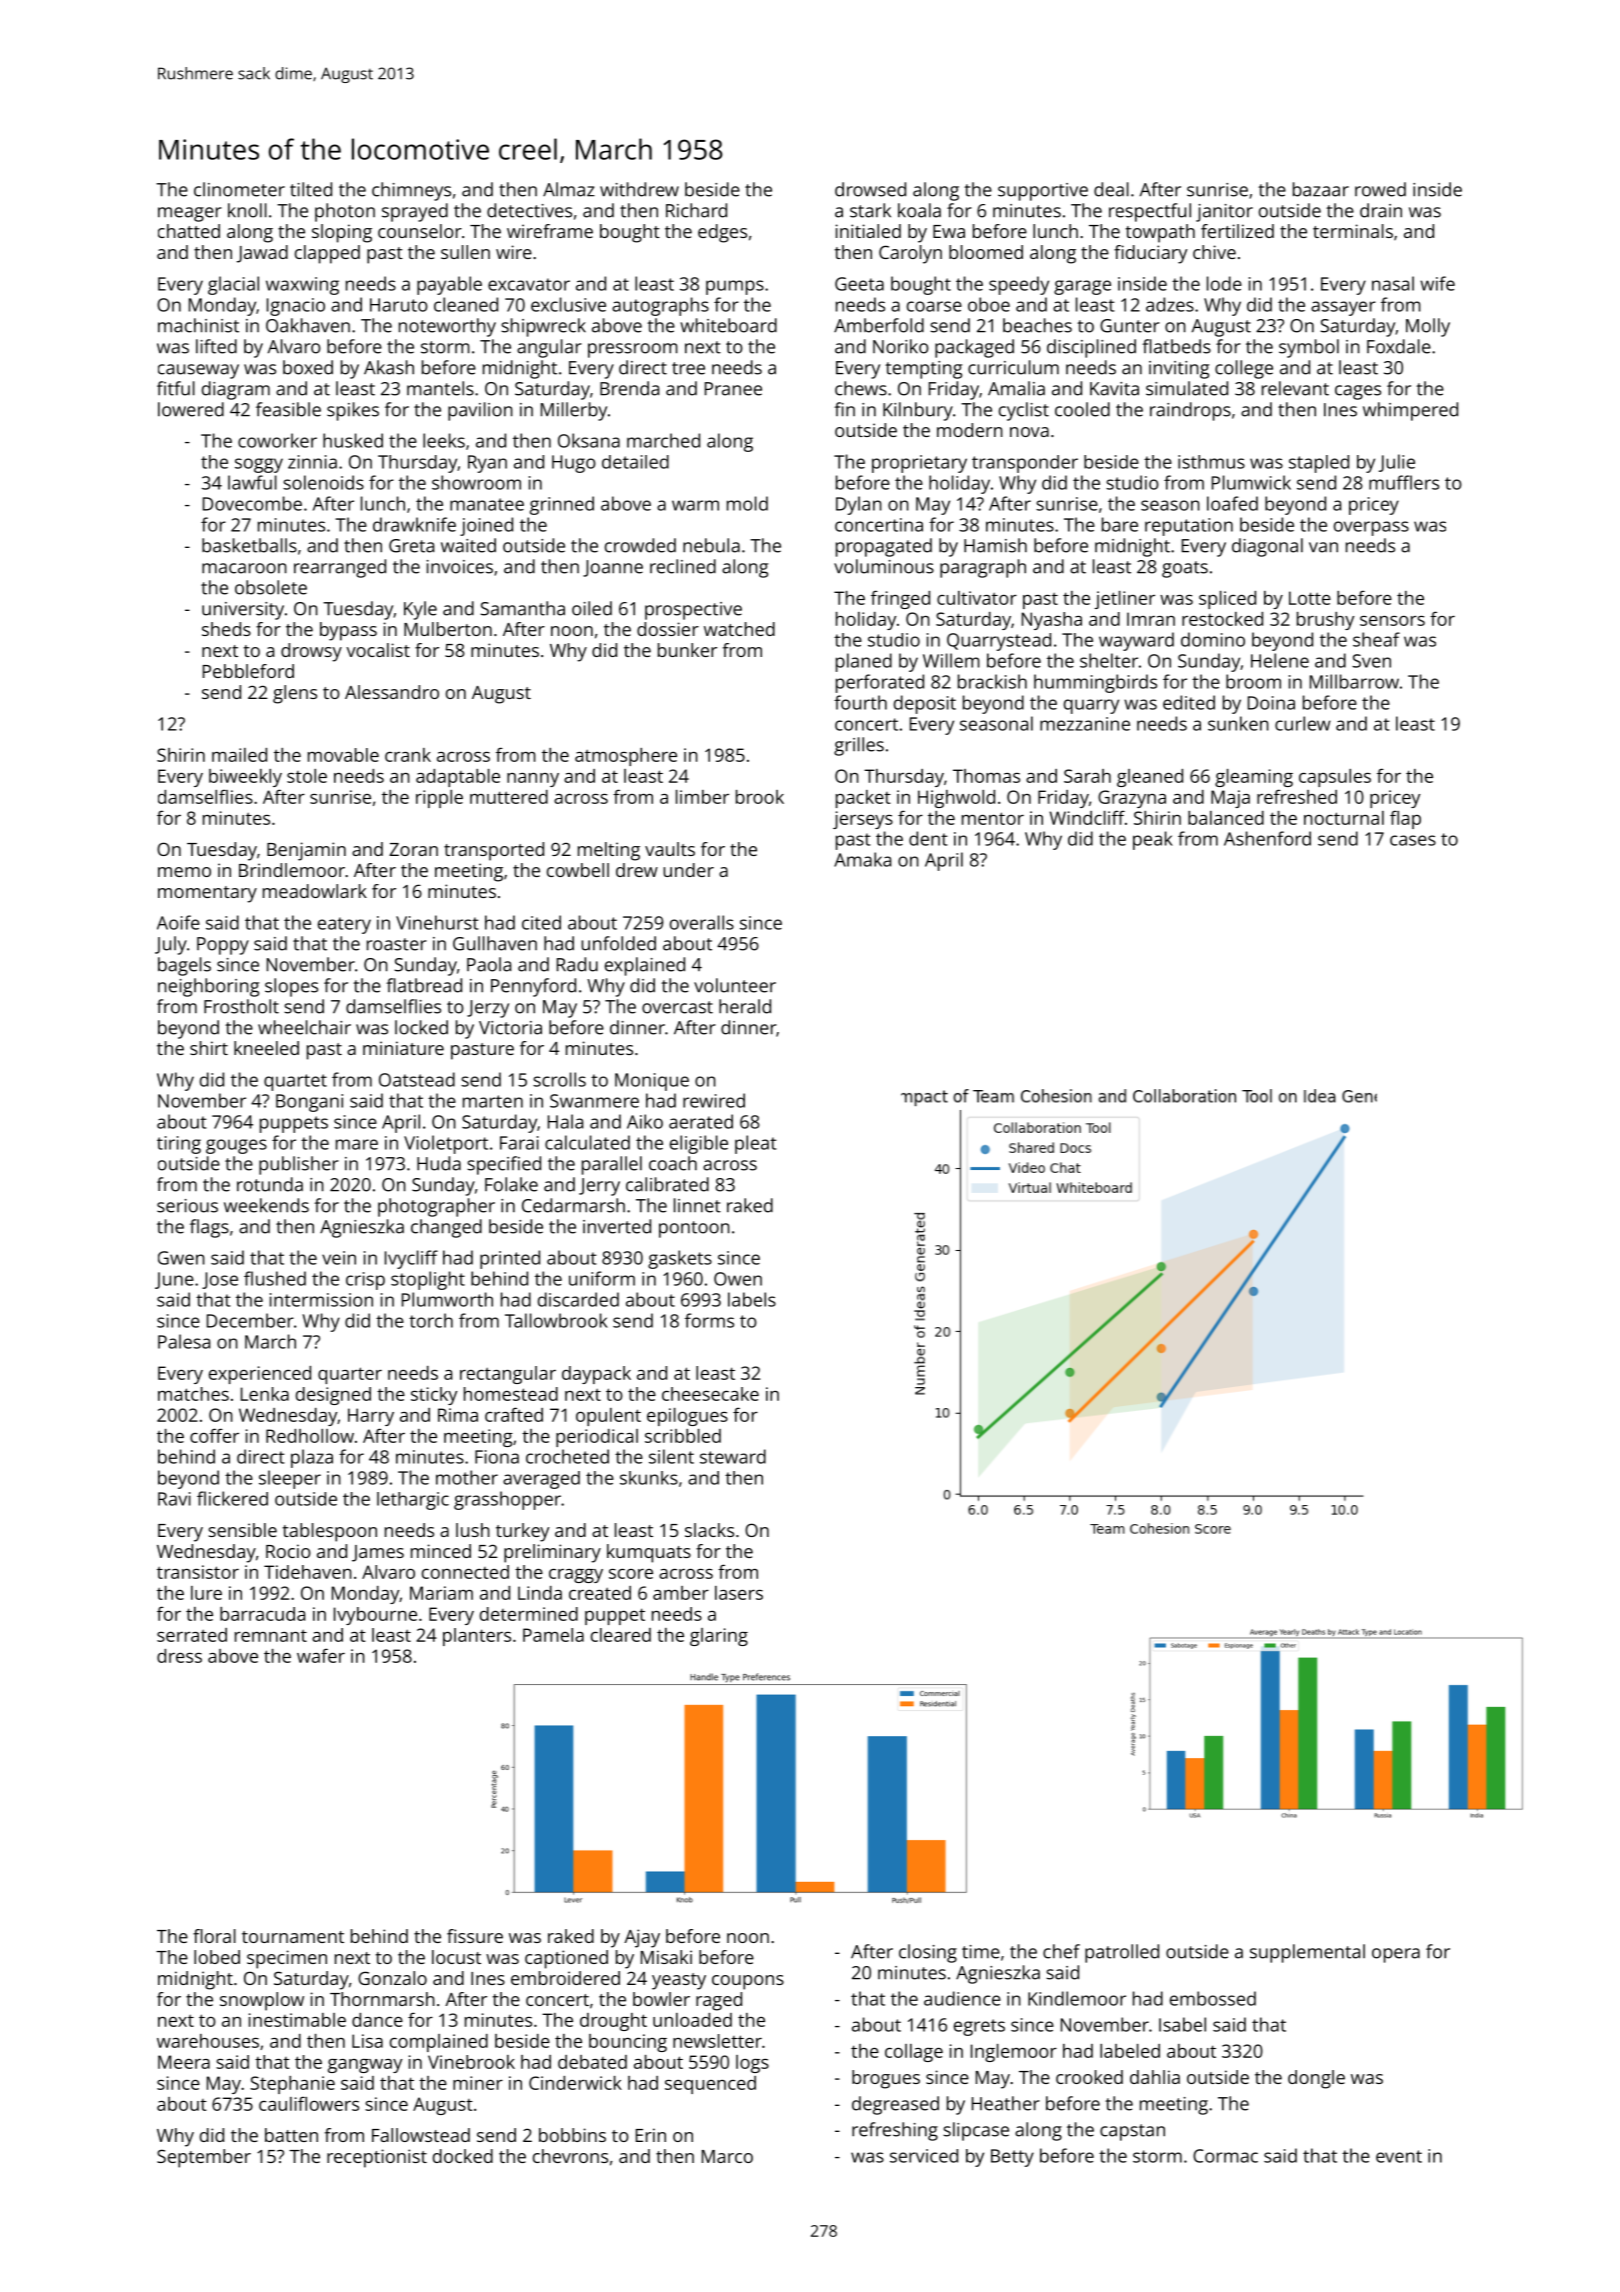  Describe the element at coordinates (239, 189) in the image. I see `clinometer` at that location.
